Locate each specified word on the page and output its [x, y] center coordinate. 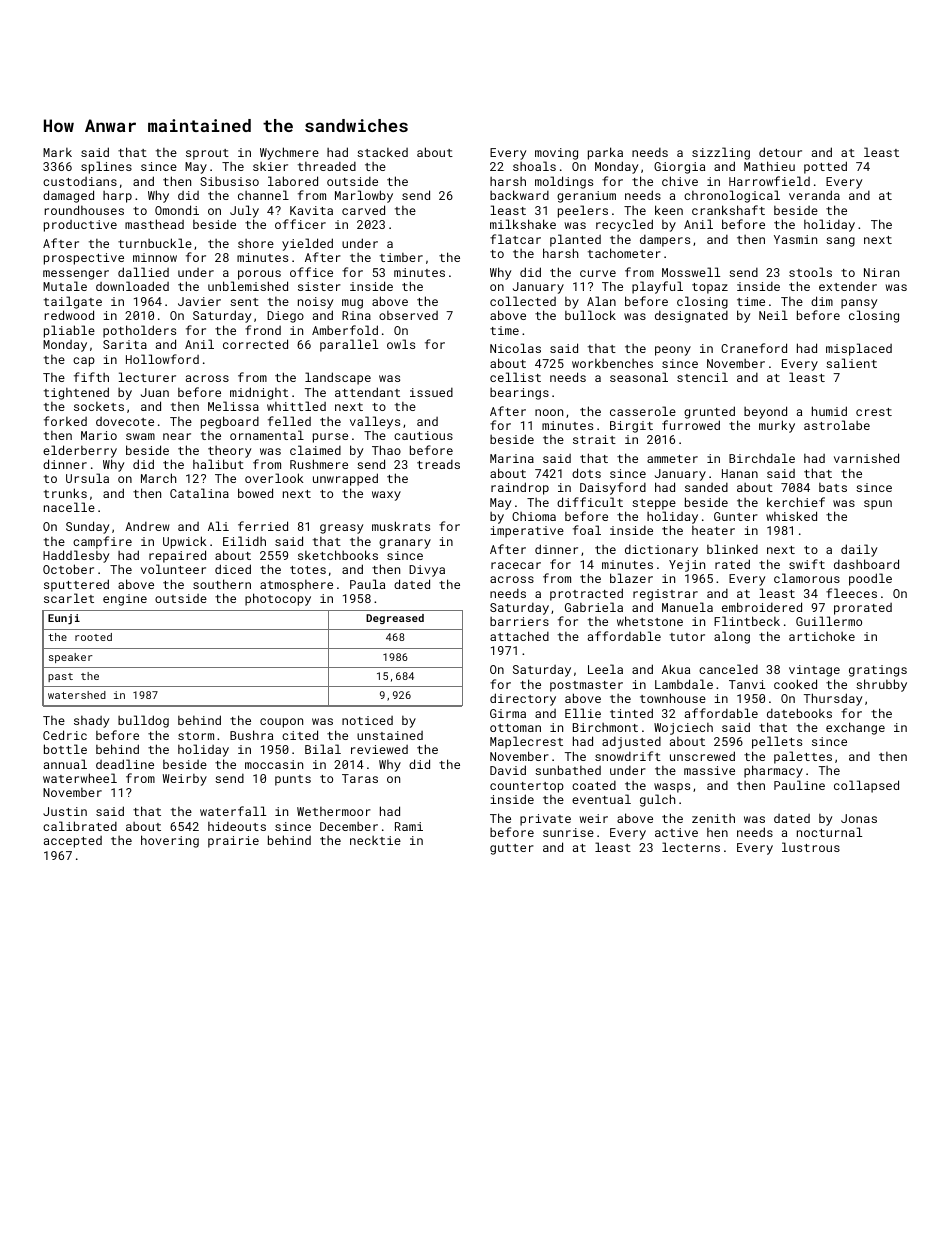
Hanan [740, 473]
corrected [255, 344]
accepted [73, 842]
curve [598, 273]
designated [691, 316]
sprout [207, 154]
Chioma [534, 516]
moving [556, 154]
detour [780, 152]
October [68, 569]
